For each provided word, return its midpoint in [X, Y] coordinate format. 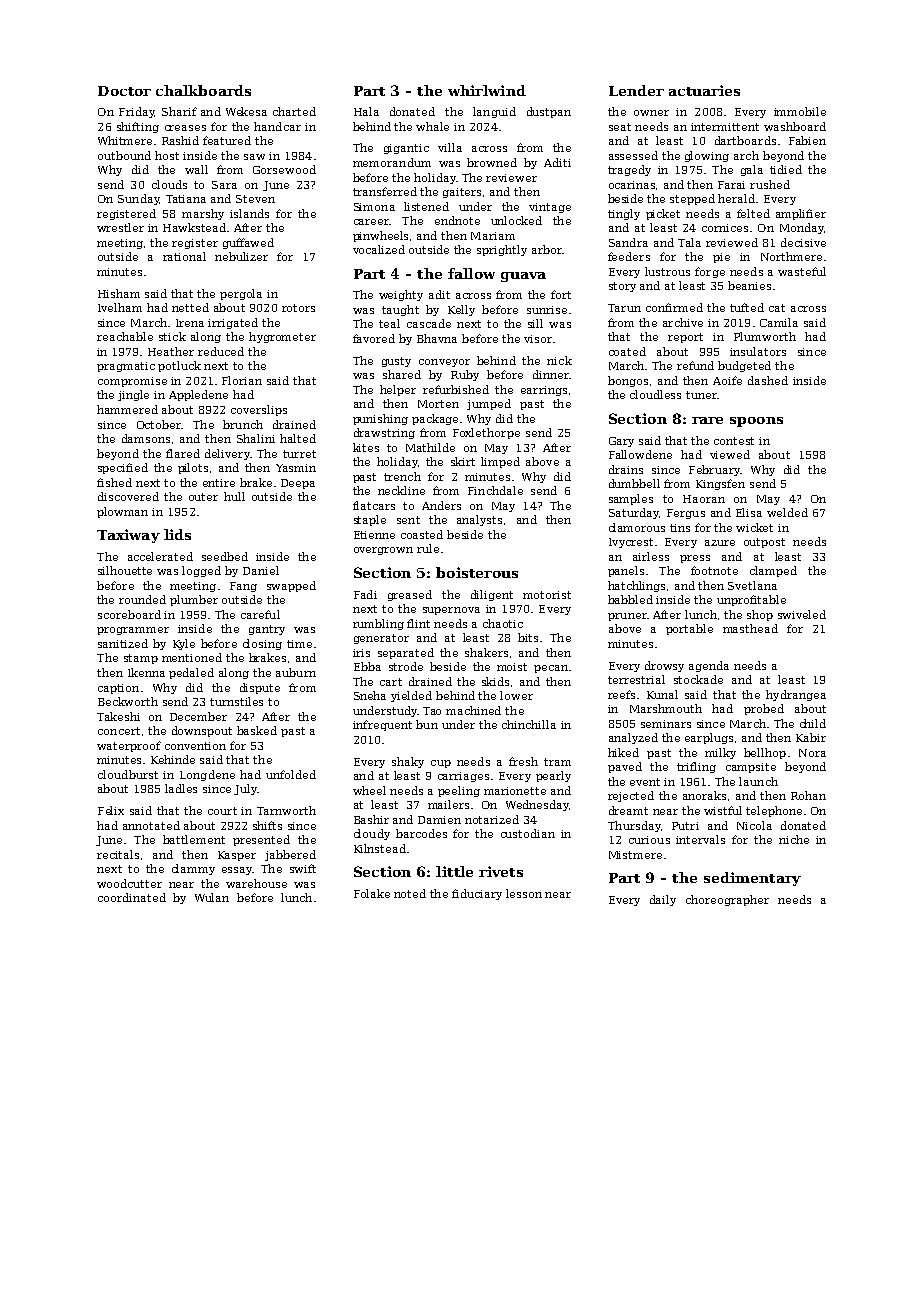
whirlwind [487, 90]
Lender [636, 90]
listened [426, 206]
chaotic [503, 623]
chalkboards [203, 90]
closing [262, 644]
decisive [803, 242]
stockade [698, 679]
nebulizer [241, 256]
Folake [372, 893]
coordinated [132, 897]
